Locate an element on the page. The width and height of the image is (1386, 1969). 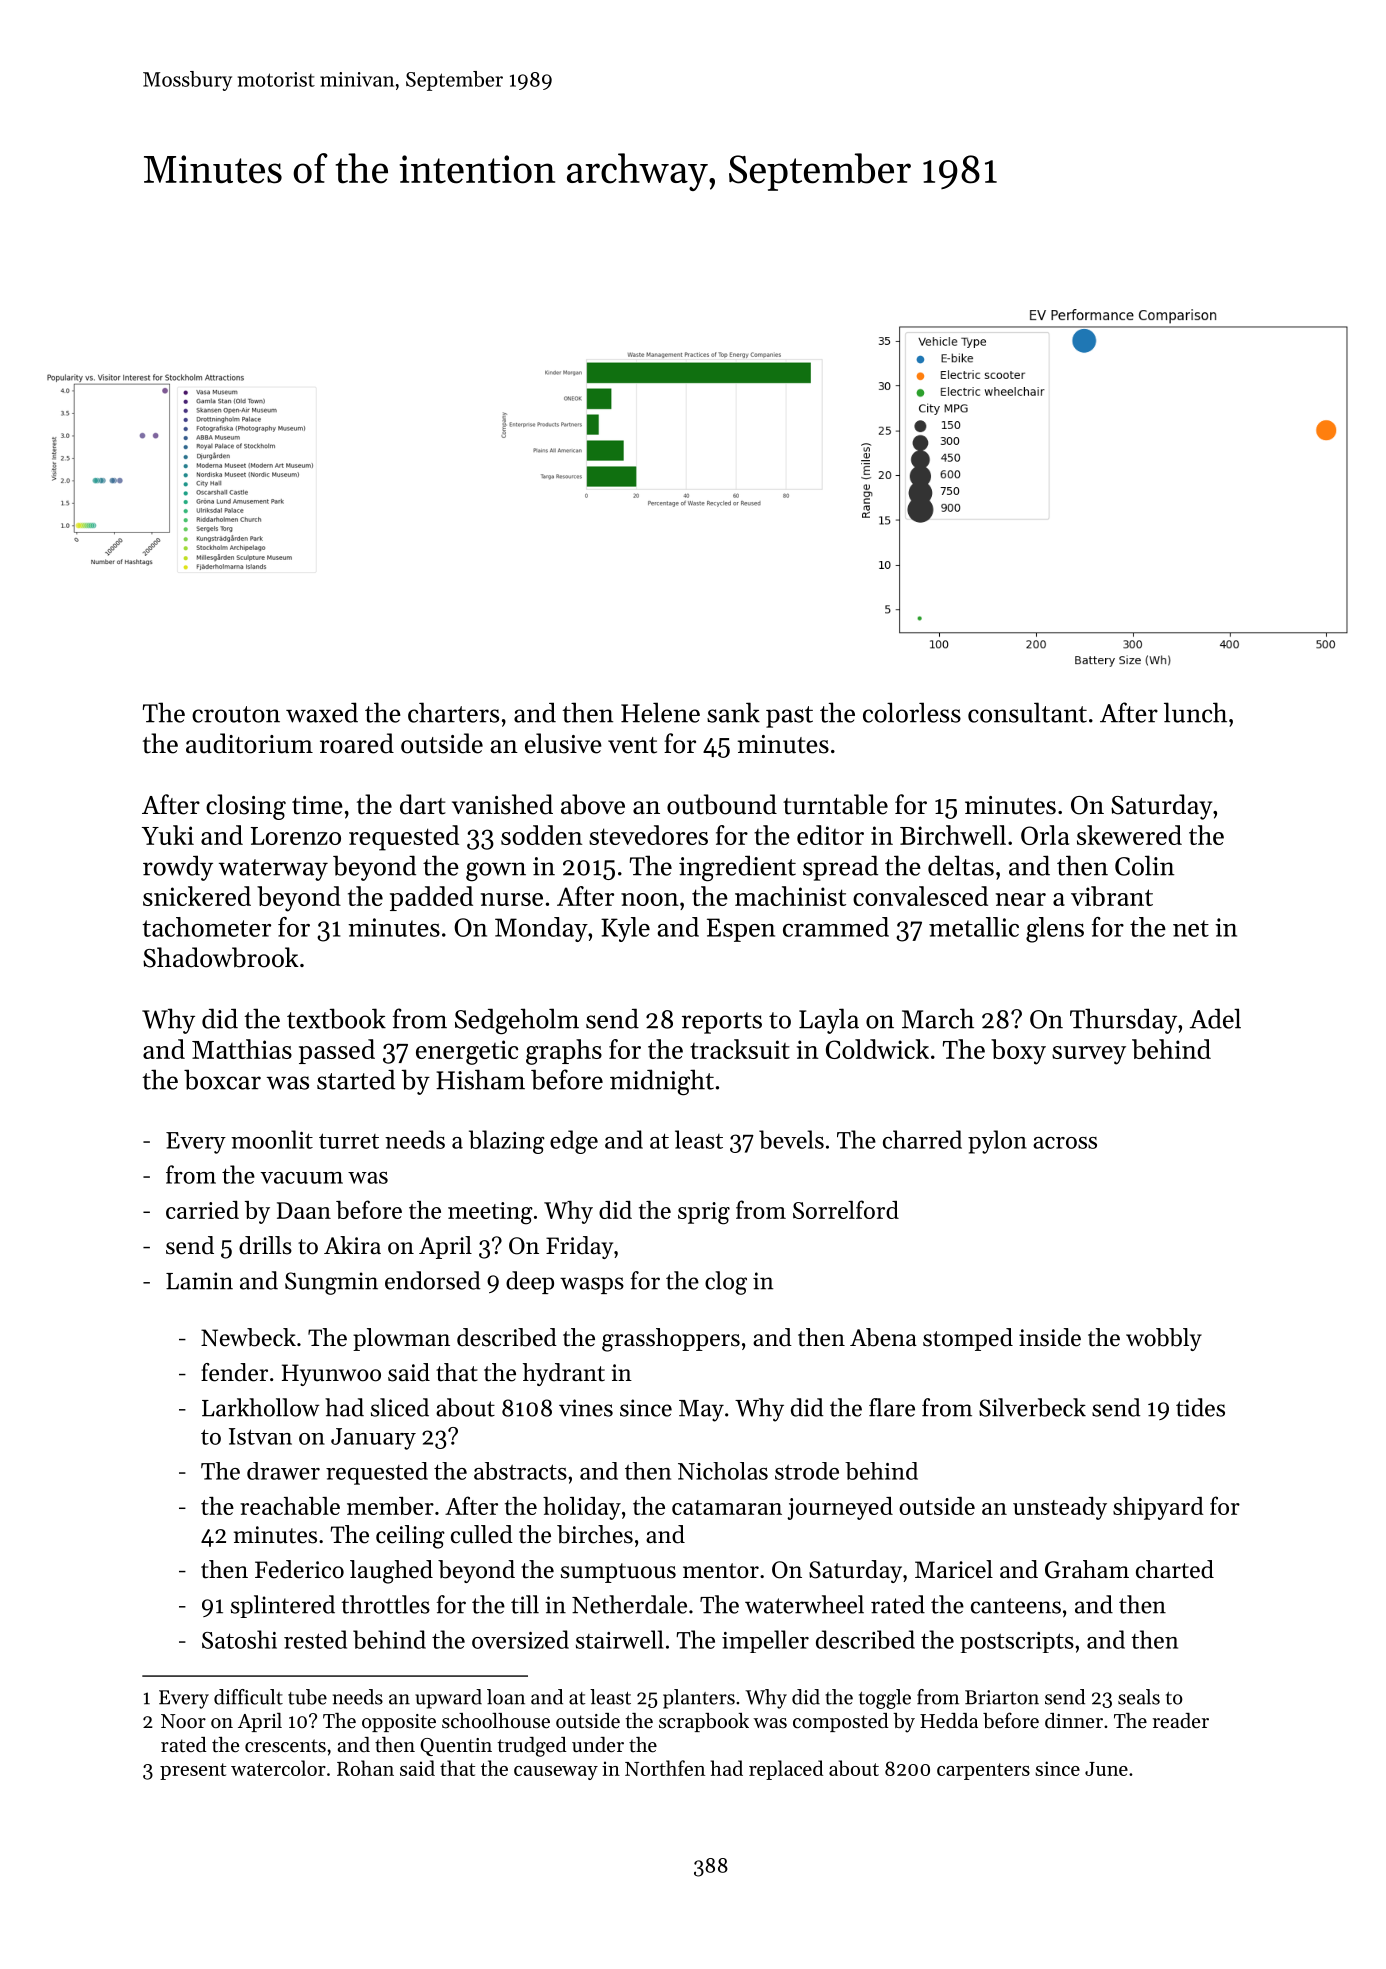
noon is located at coordinates (649, 899).
